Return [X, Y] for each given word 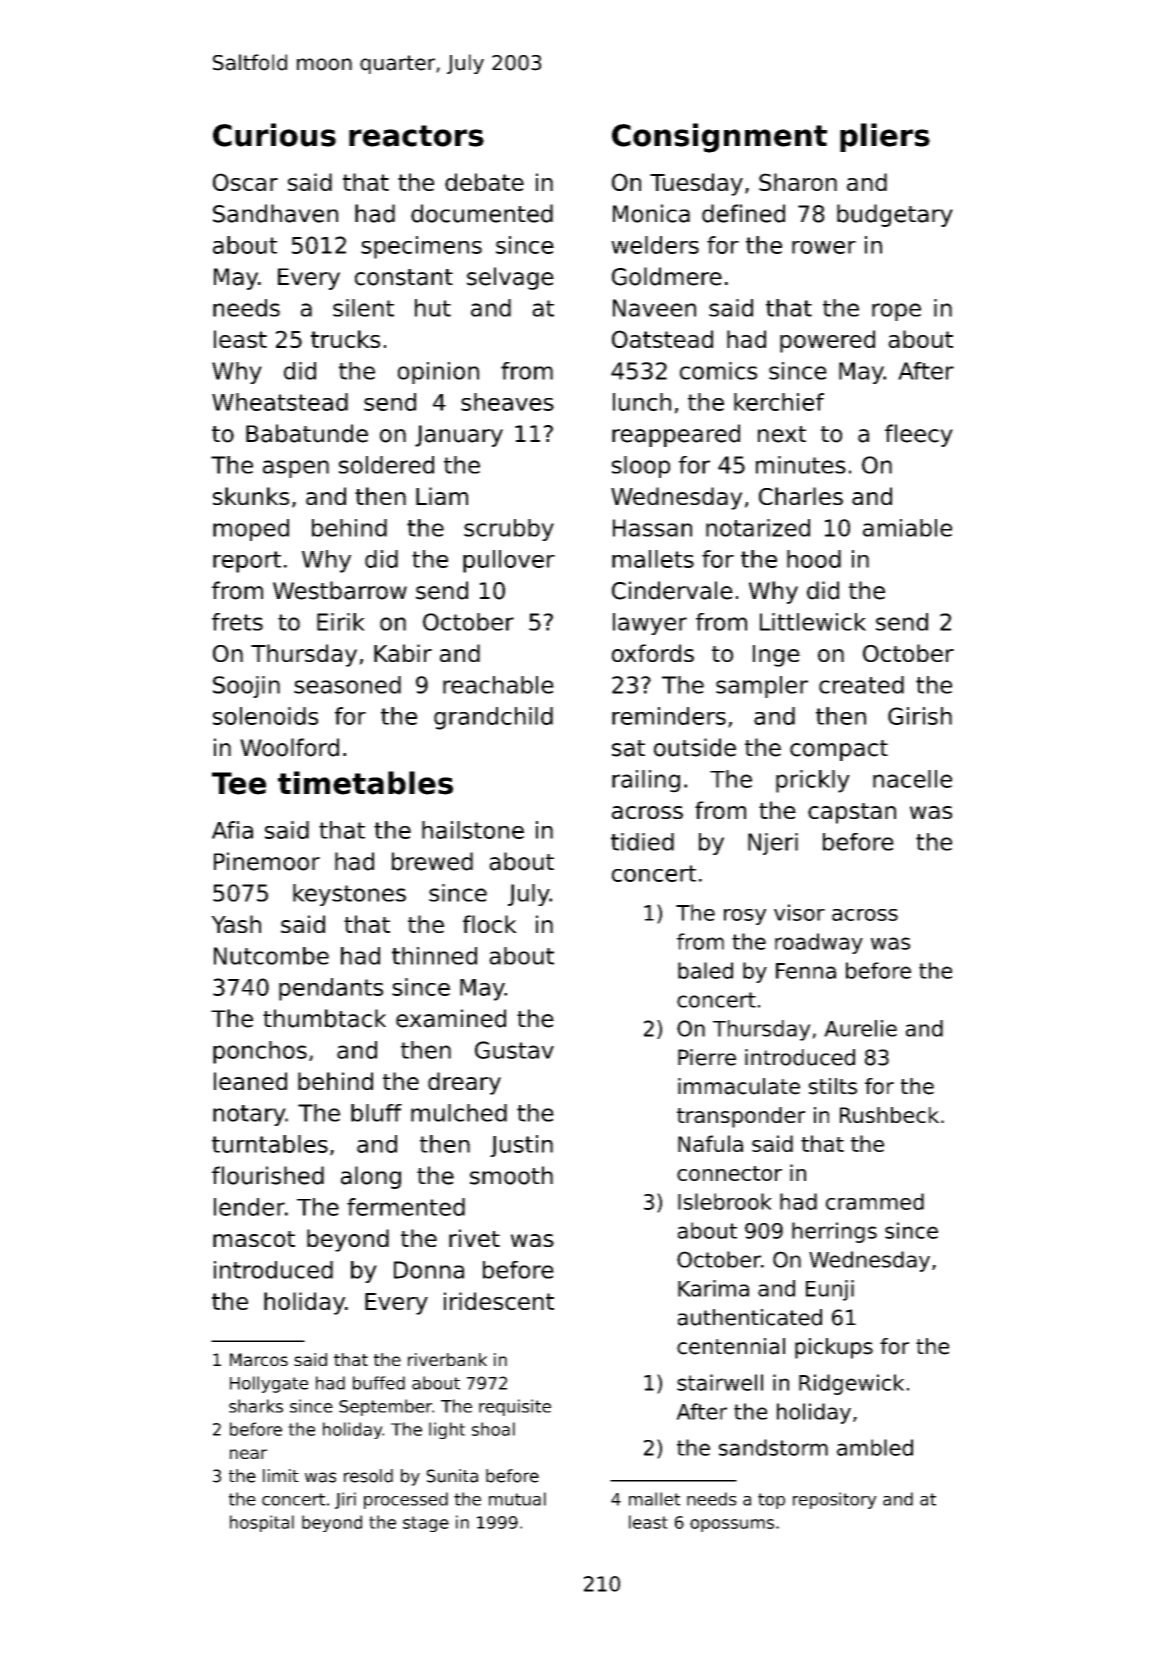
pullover [509, 561]
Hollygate [269, 1384]
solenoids [265, 716]
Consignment [719, 138]
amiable [907, 528]
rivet [474, 1238]
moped [251, 530]
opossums [732, 1525]
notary [249, 1115]
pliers [885, 137]
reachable [498, 685]
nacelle [912, 779]
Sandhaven [275, 213]
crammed [875, 1201]
